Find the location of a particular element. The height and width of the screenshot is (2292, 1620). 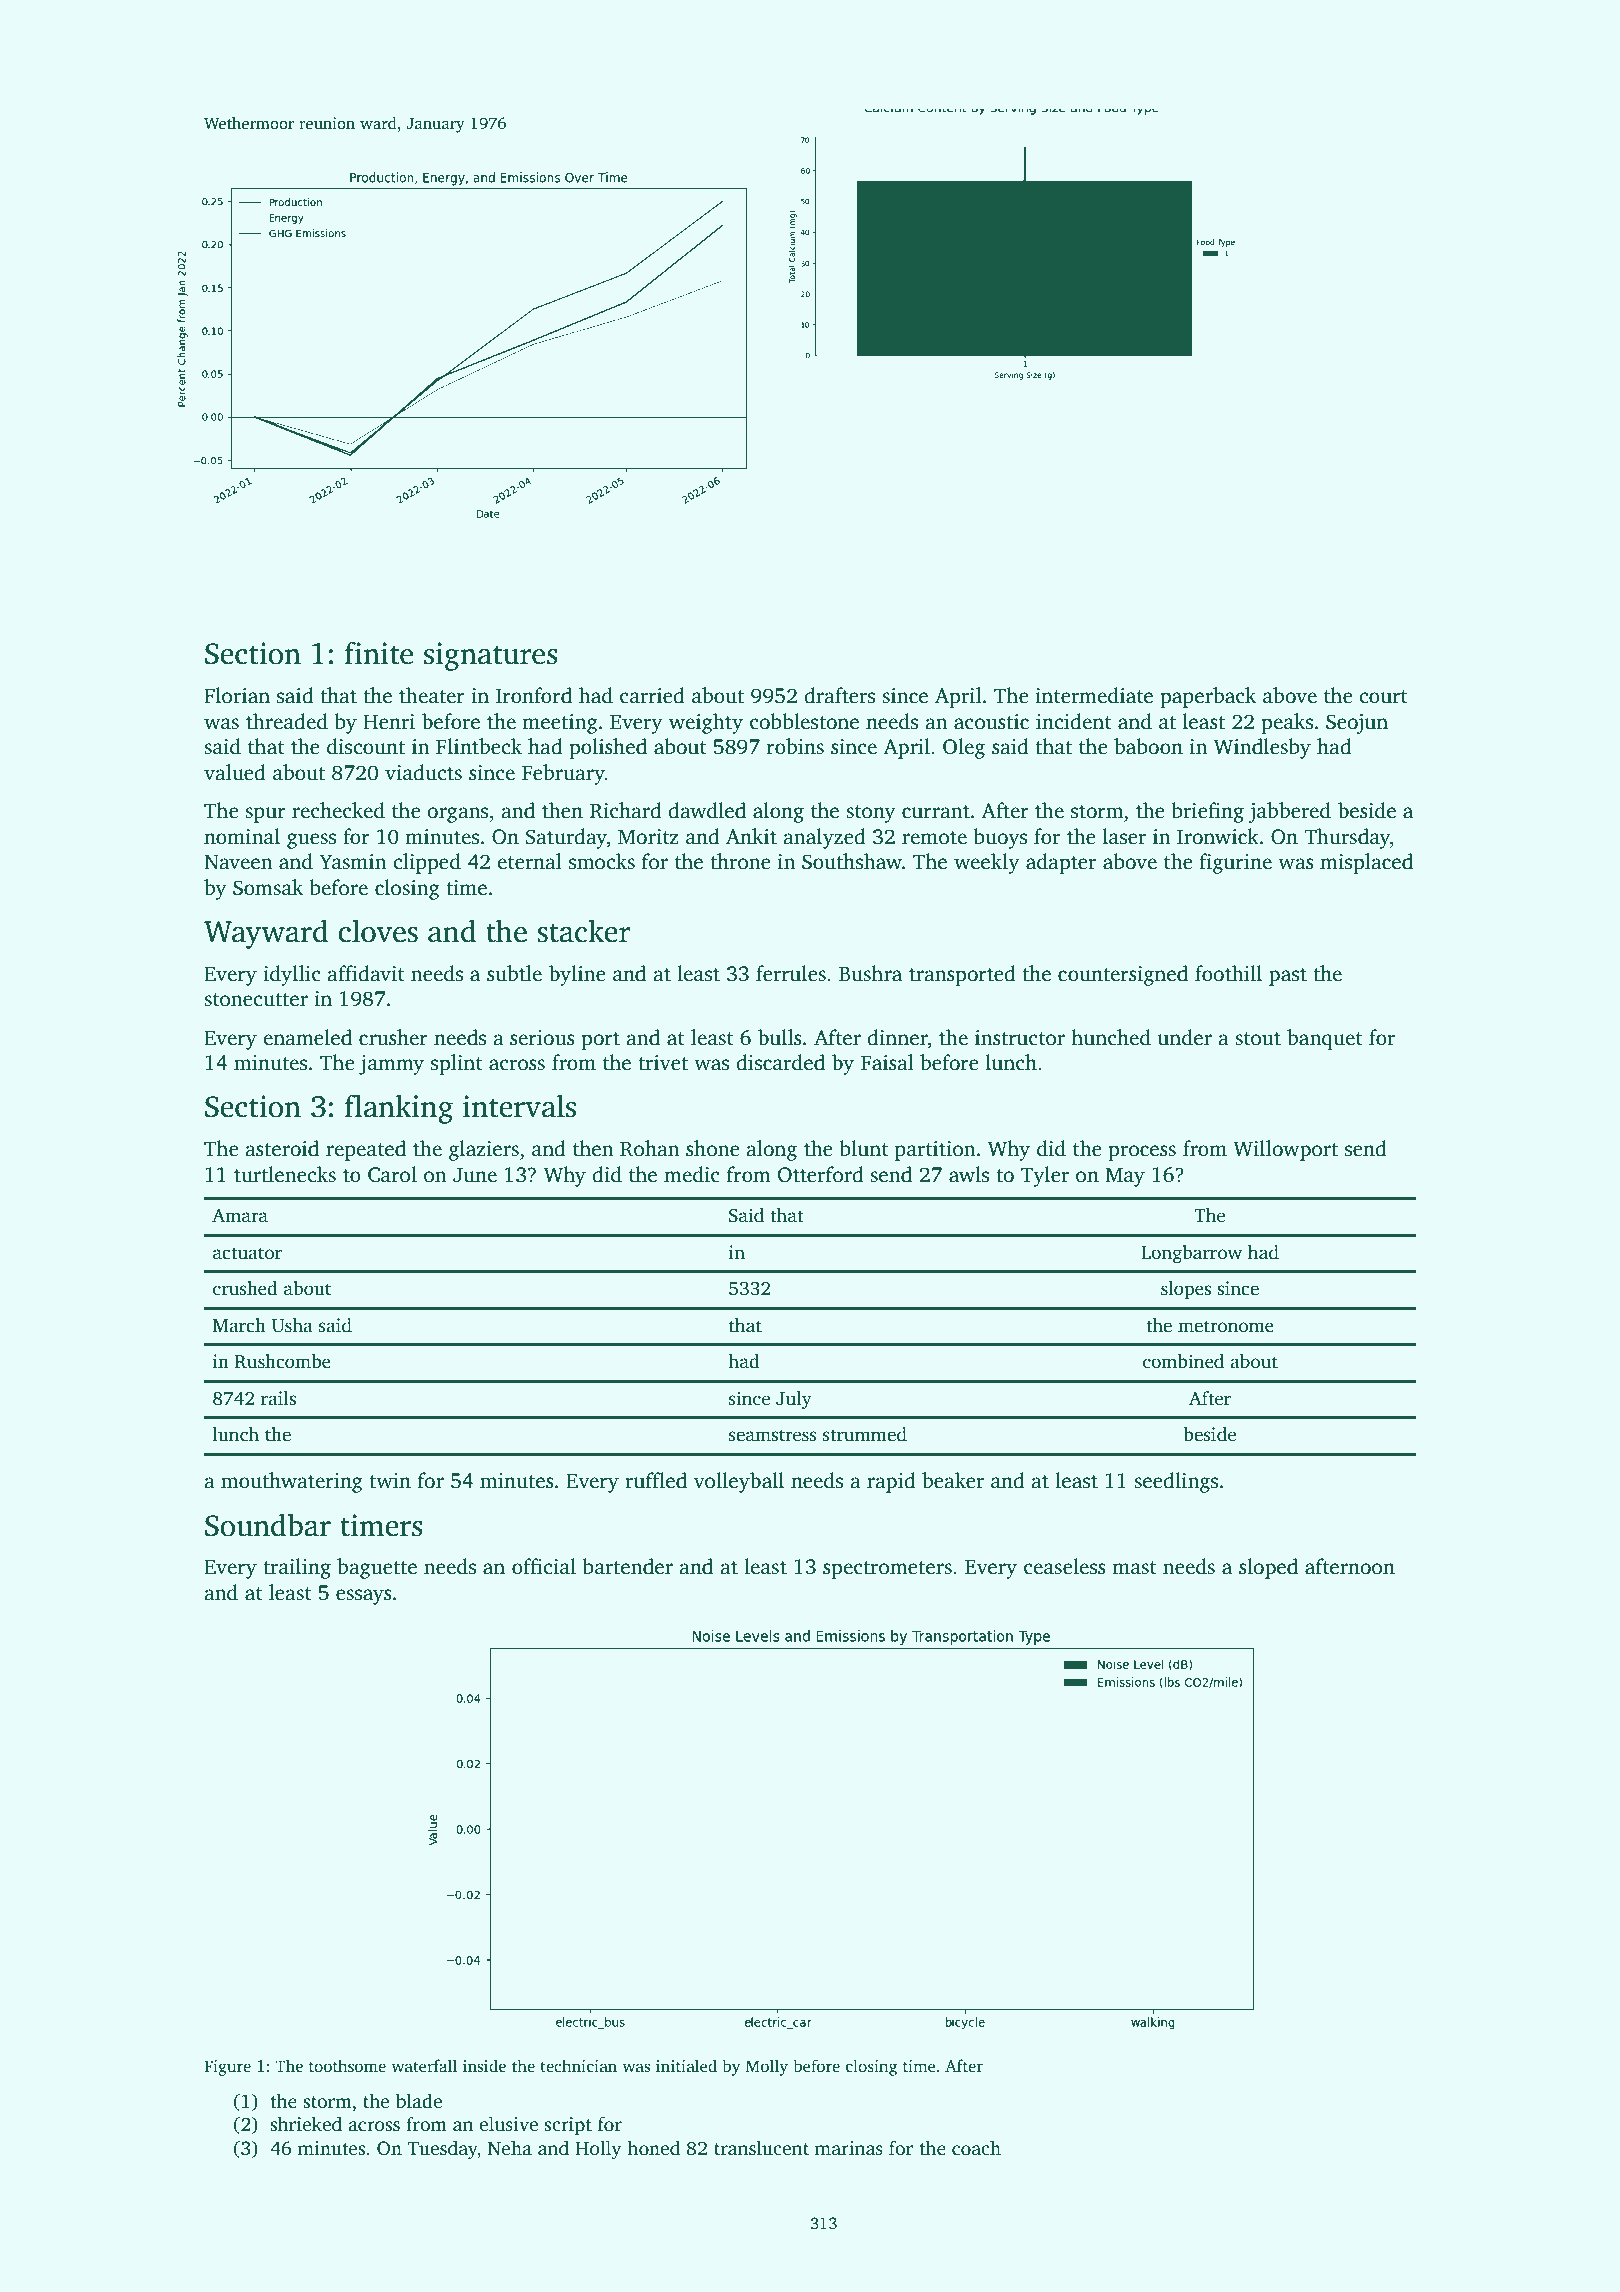

Figure is located at coordinates (227, 2068).
